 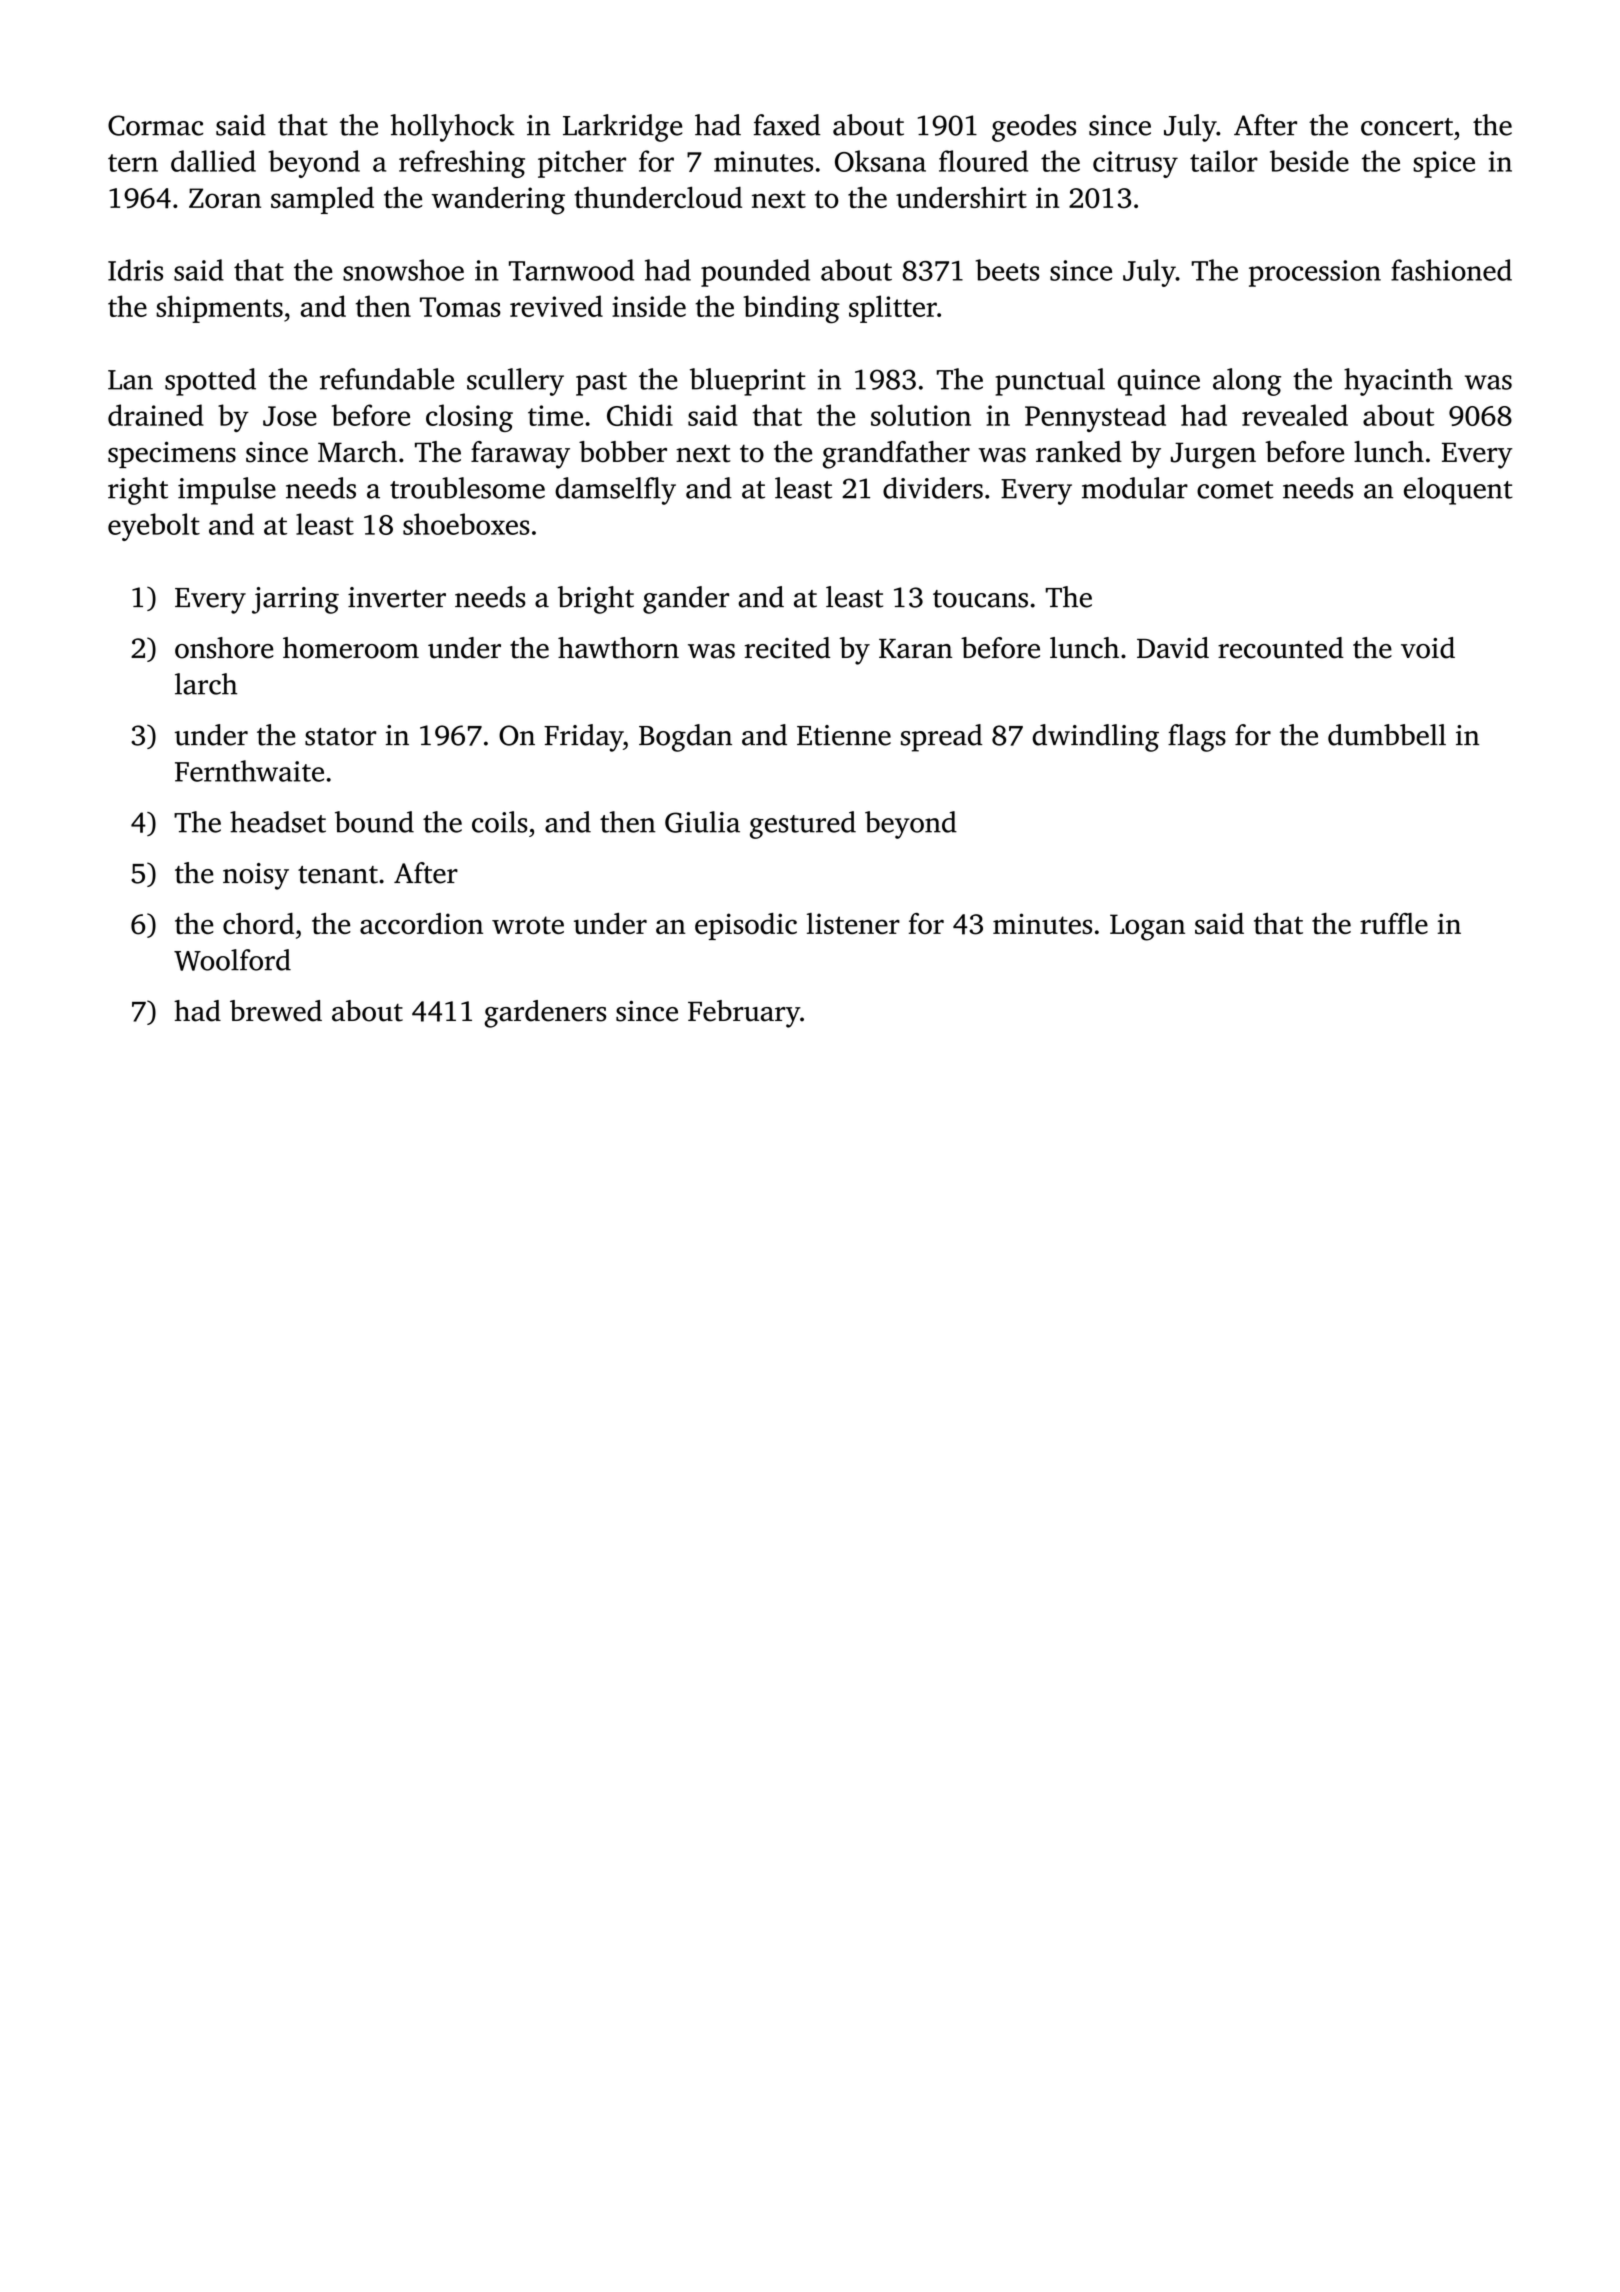 What do you see at coordinates (1050, 382) in the screenshot?
I see `punctual` at bounding box center [1050, 382].
